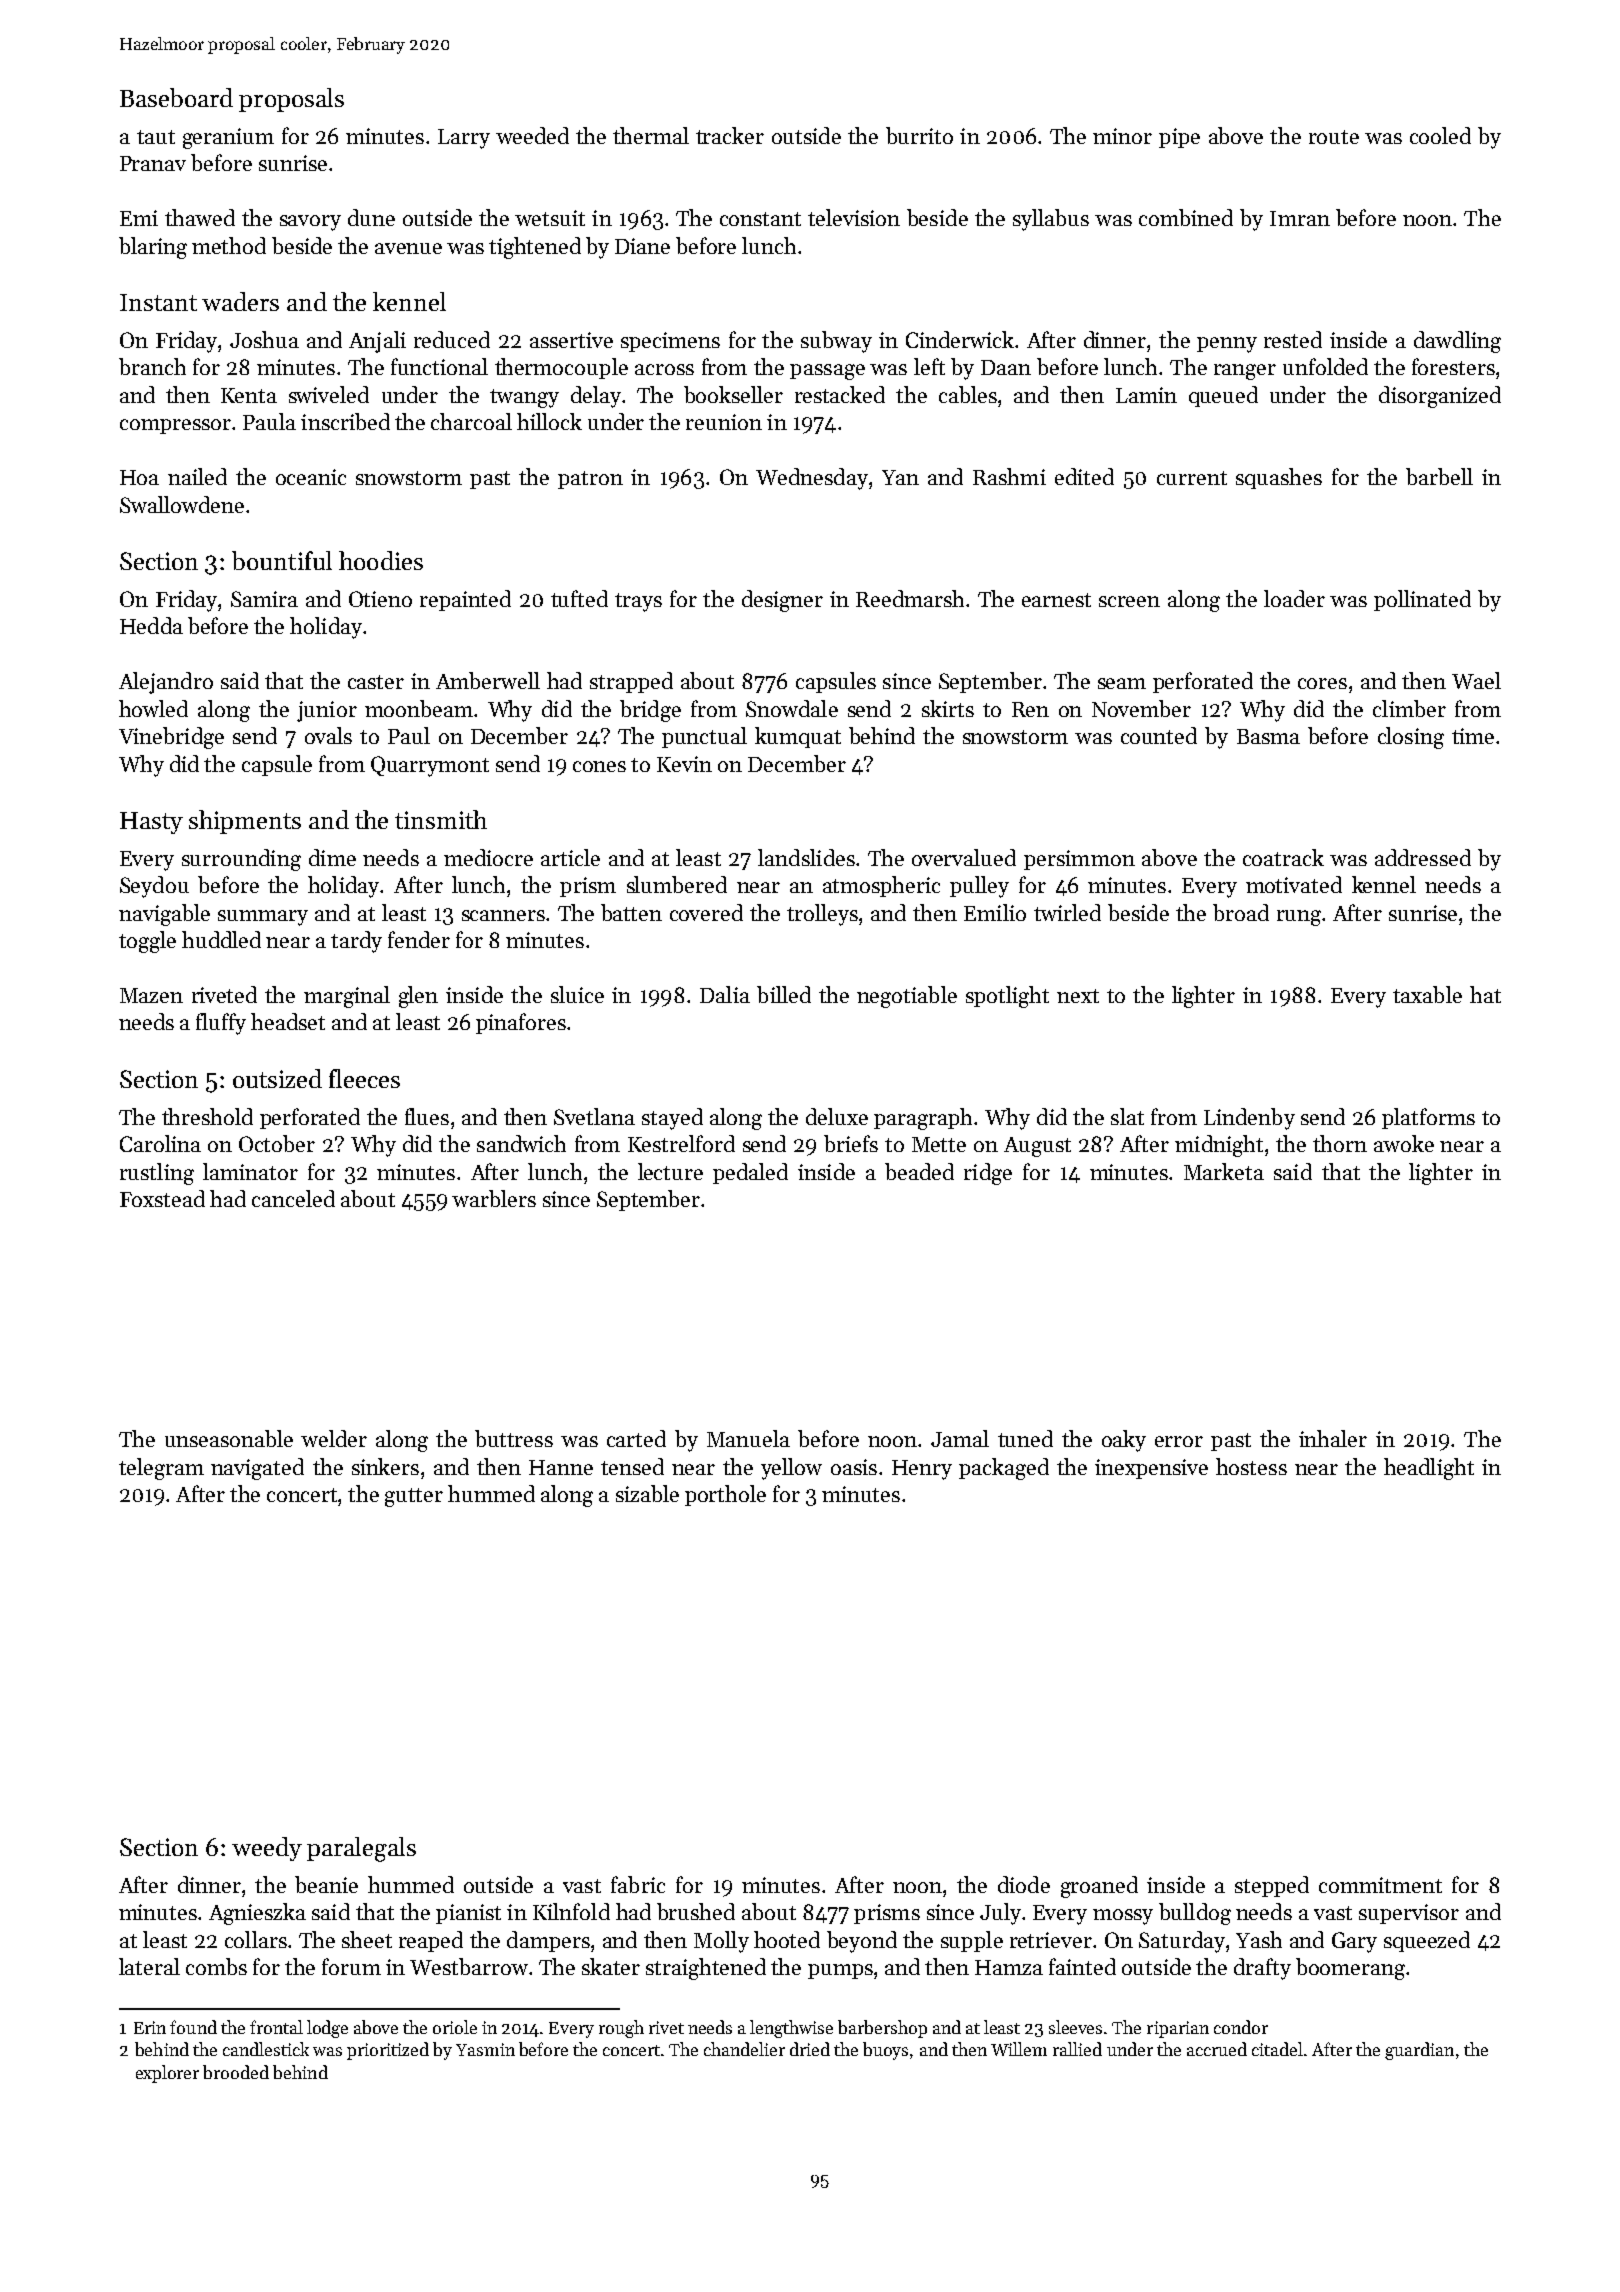 The image size is (1620, 2292). Describe the element at coordinates (153, 163) in the document. I see `Pranav` at that location.
